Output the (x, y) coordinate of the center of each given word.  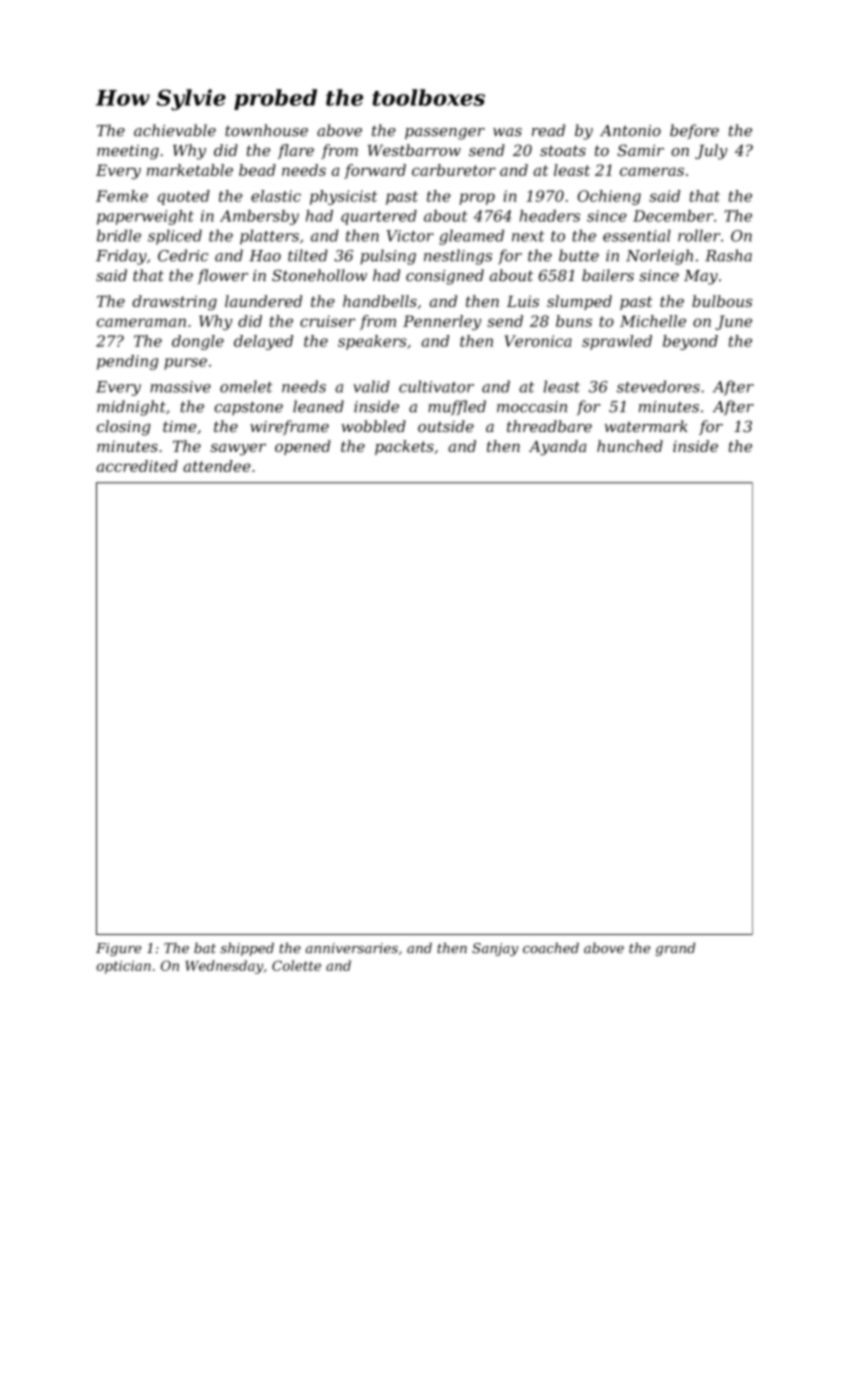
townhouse (266, 130)
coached (551, 948)
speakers (372, 342)
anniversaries (352, 948)
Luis (523, 301)
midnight (131, 408)
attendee (217, 466)
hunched (630, 446)
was (507, 132)
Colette (296, 965)
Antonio (630, 131)
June (733, 322)
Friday (121, 257)
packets (404, 447)
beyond (690, 342)
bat (205, 947)
